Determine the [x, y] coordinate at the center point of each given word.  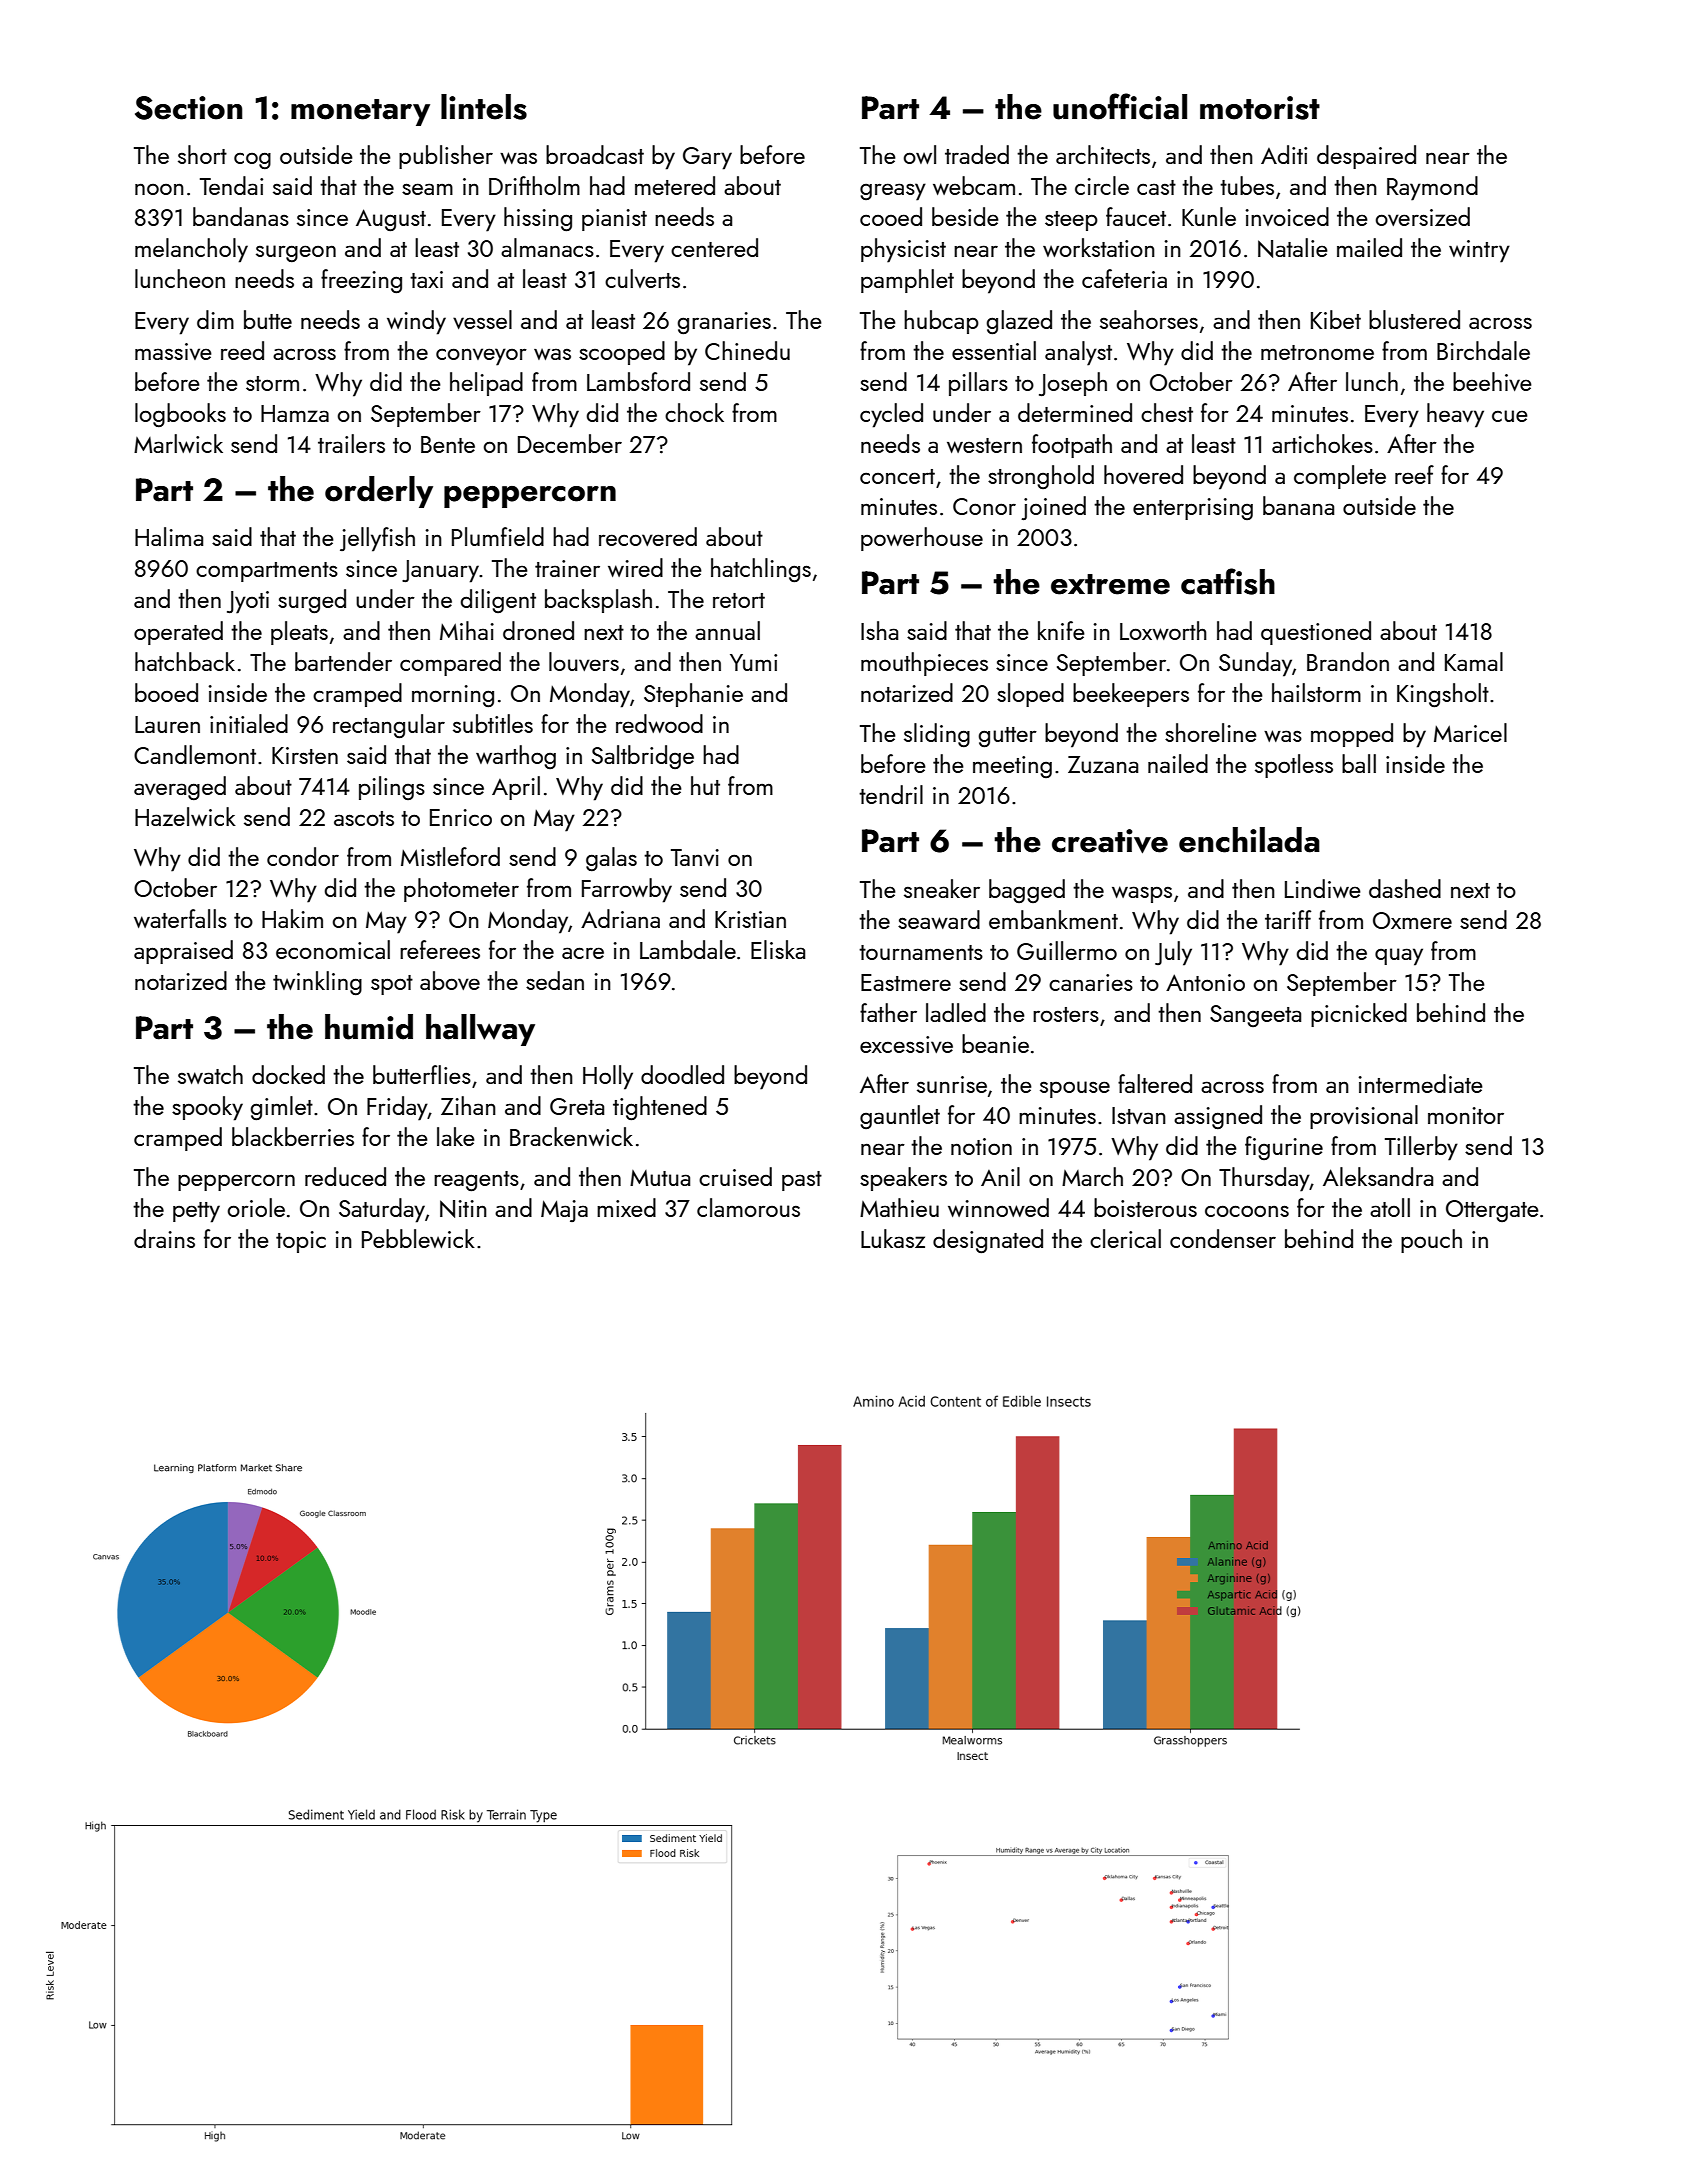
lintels [484, 107]
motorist [1260, 108]
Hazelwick [185, 816]
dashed [1405, 888]
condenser [1223, 1238]
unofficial [1120, 106]
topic [301, 1242]
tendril [891, 794]
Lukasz [893, 1238]
